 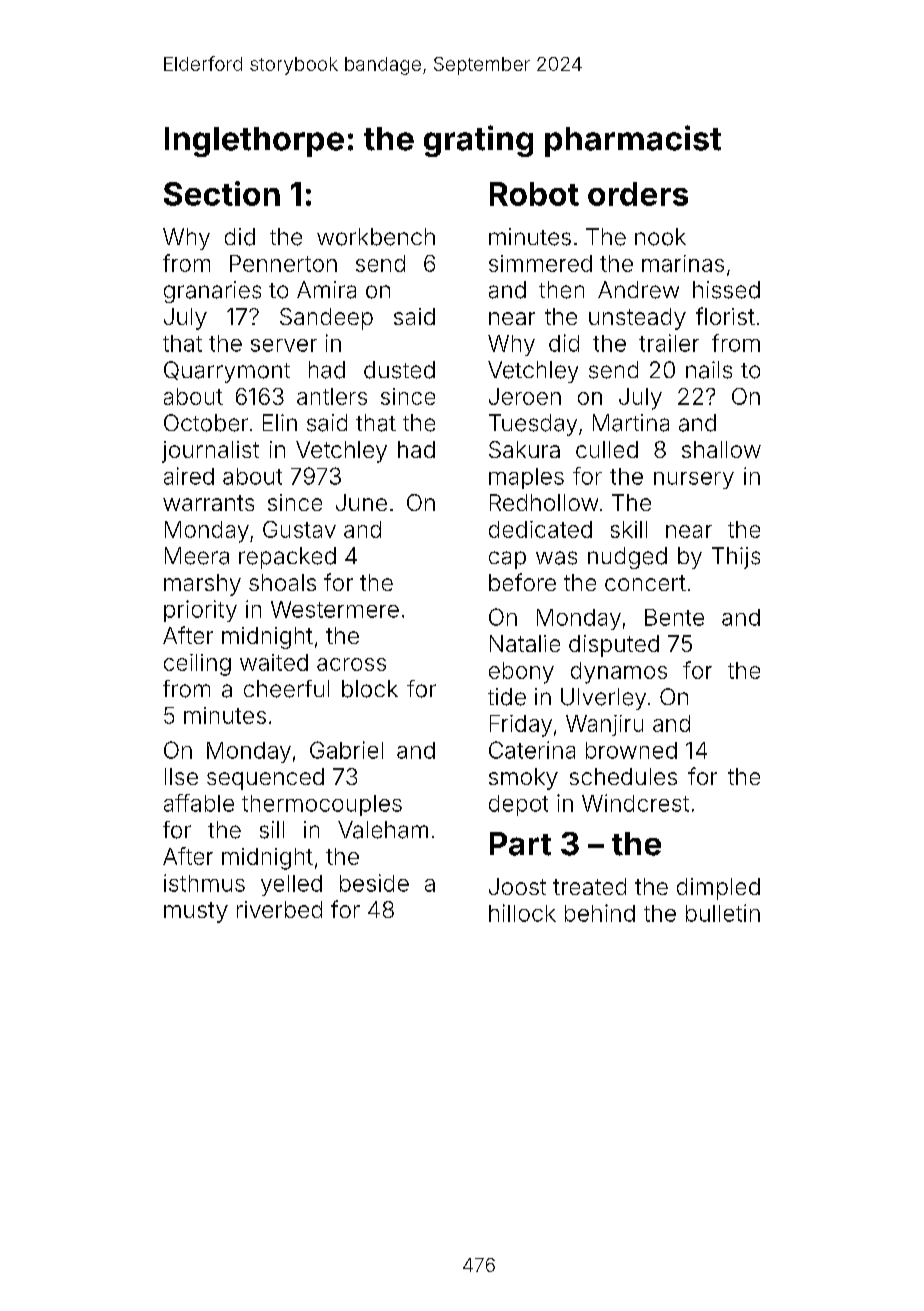 What do you see at coordinates (638, 194) in the screenshot?
I see `orders` at bounding box center [638, 194].
